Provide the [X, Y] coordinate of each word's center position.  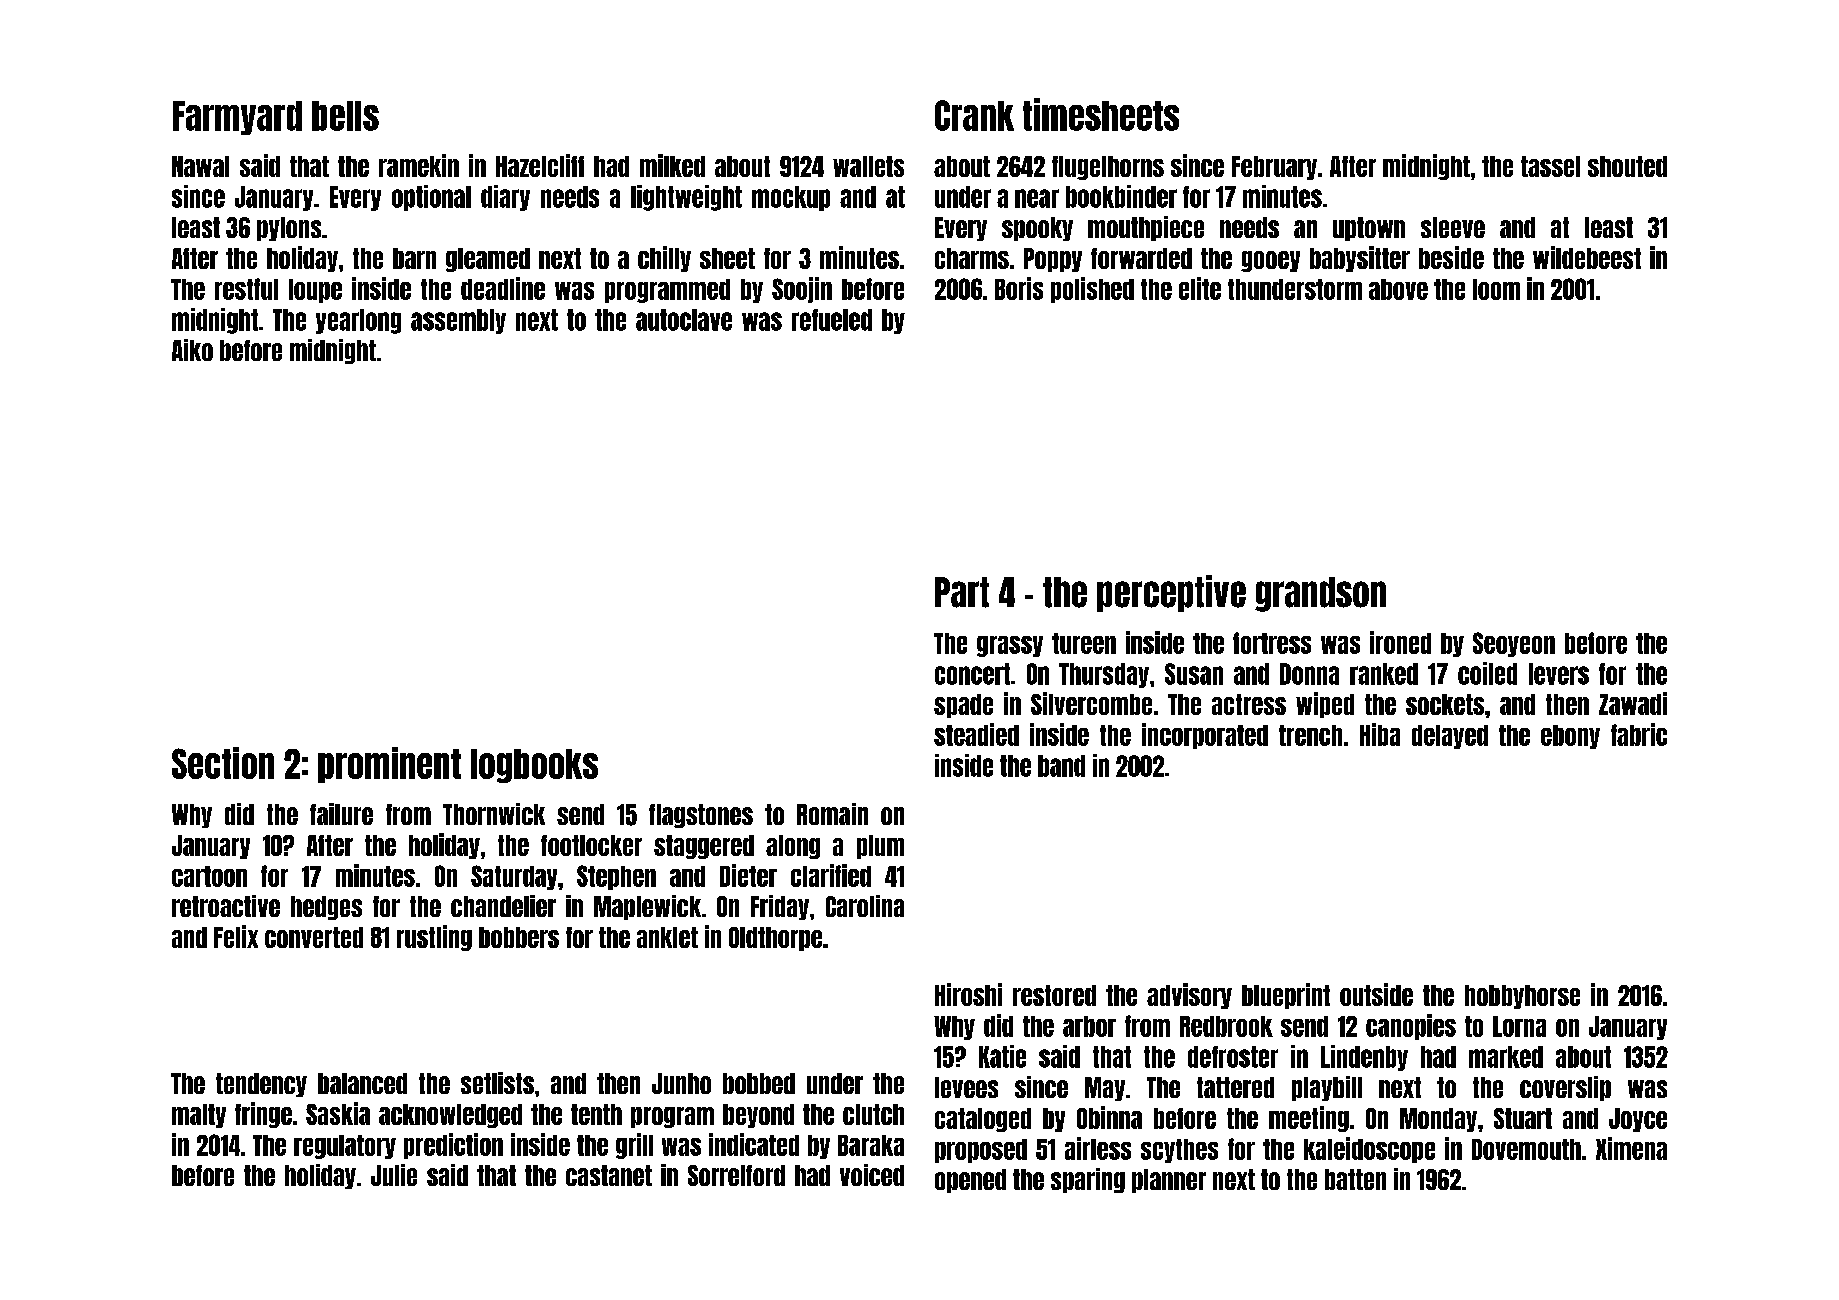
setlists [497, 1083]
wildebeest [1587, 257]
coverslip [1565, 1088]
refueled [832, 320]
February [1274, 168]
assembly [458, 321]
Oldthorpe [775, 939]
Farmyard [237, 118]
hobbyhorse [1522, 997]
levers [1559, 674]
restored [1054, 995]
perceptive [1171, 593]
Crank [974, 115]
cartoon [209, 876]
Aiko [192, 350]
